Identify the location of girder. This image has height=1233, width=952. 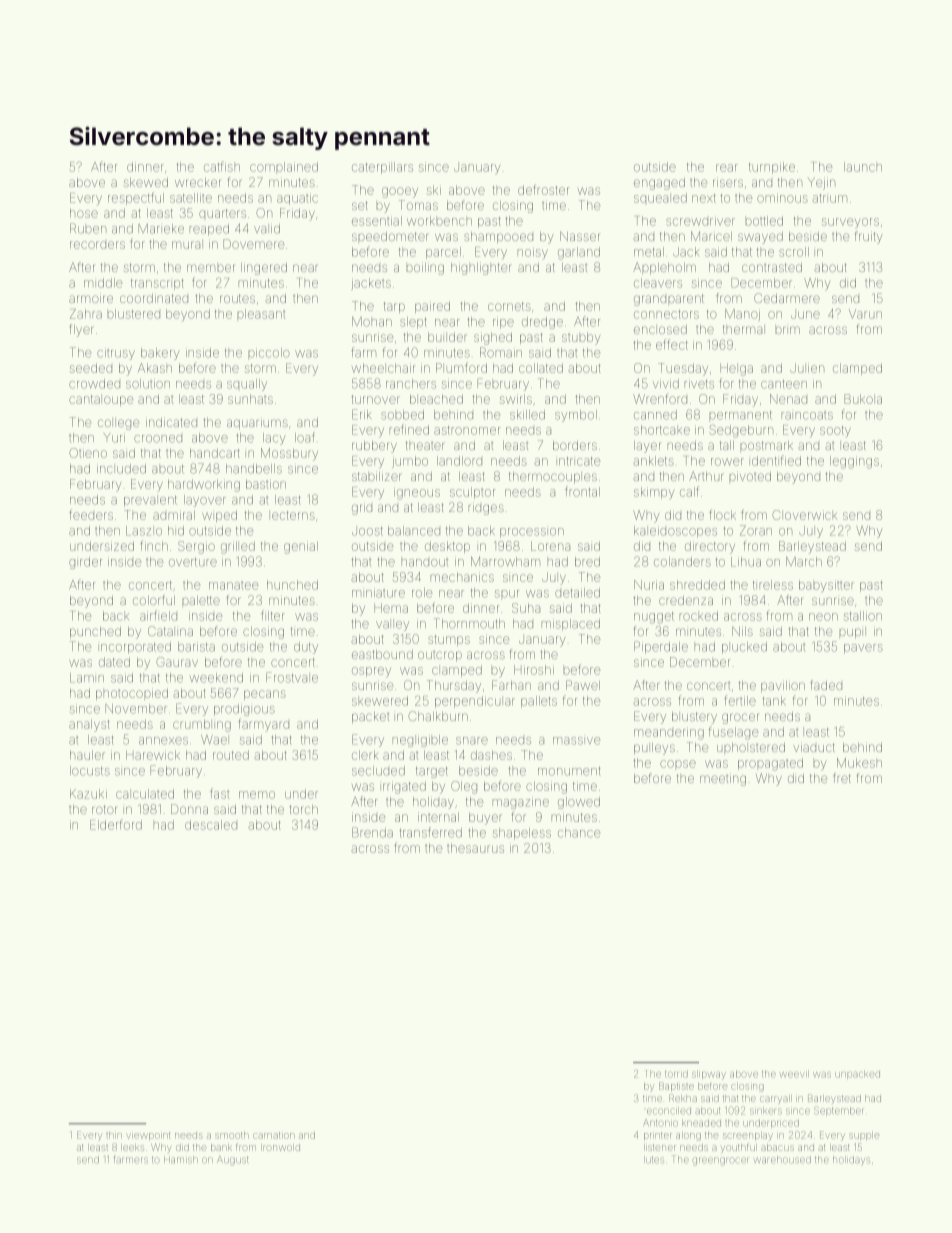
(85, 563).
